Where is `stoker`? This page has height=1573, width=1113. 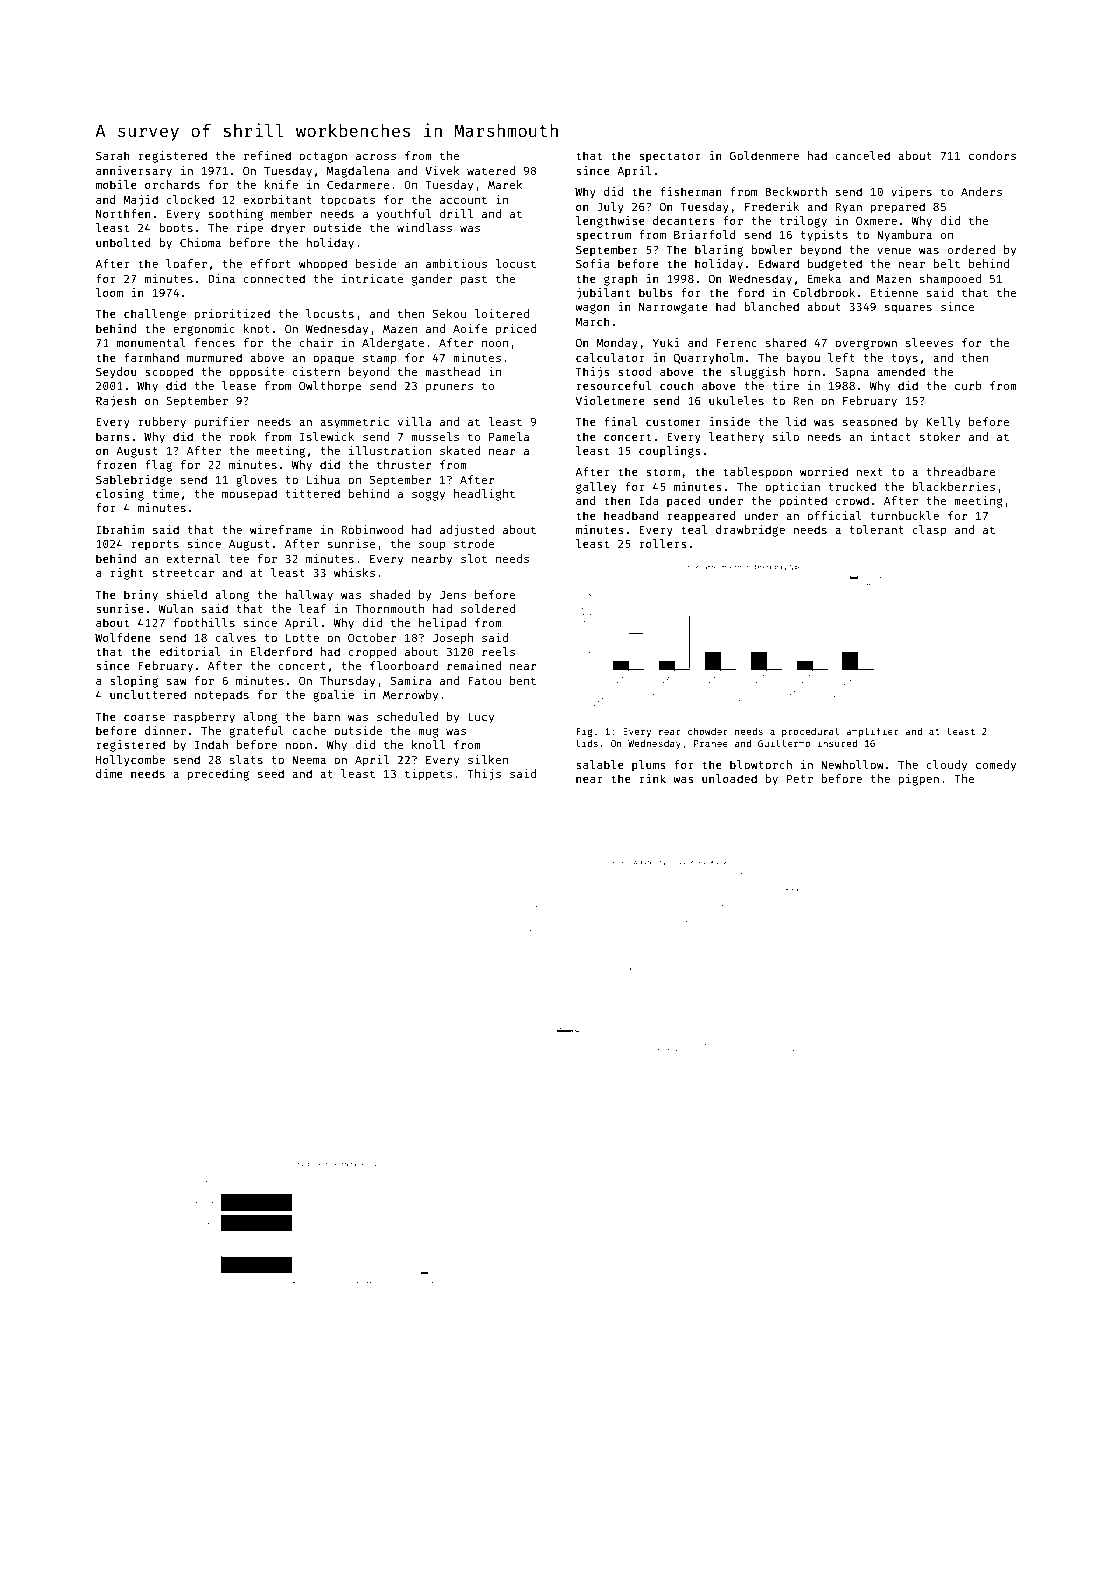
stoker is located at coordinates (940, 436).
